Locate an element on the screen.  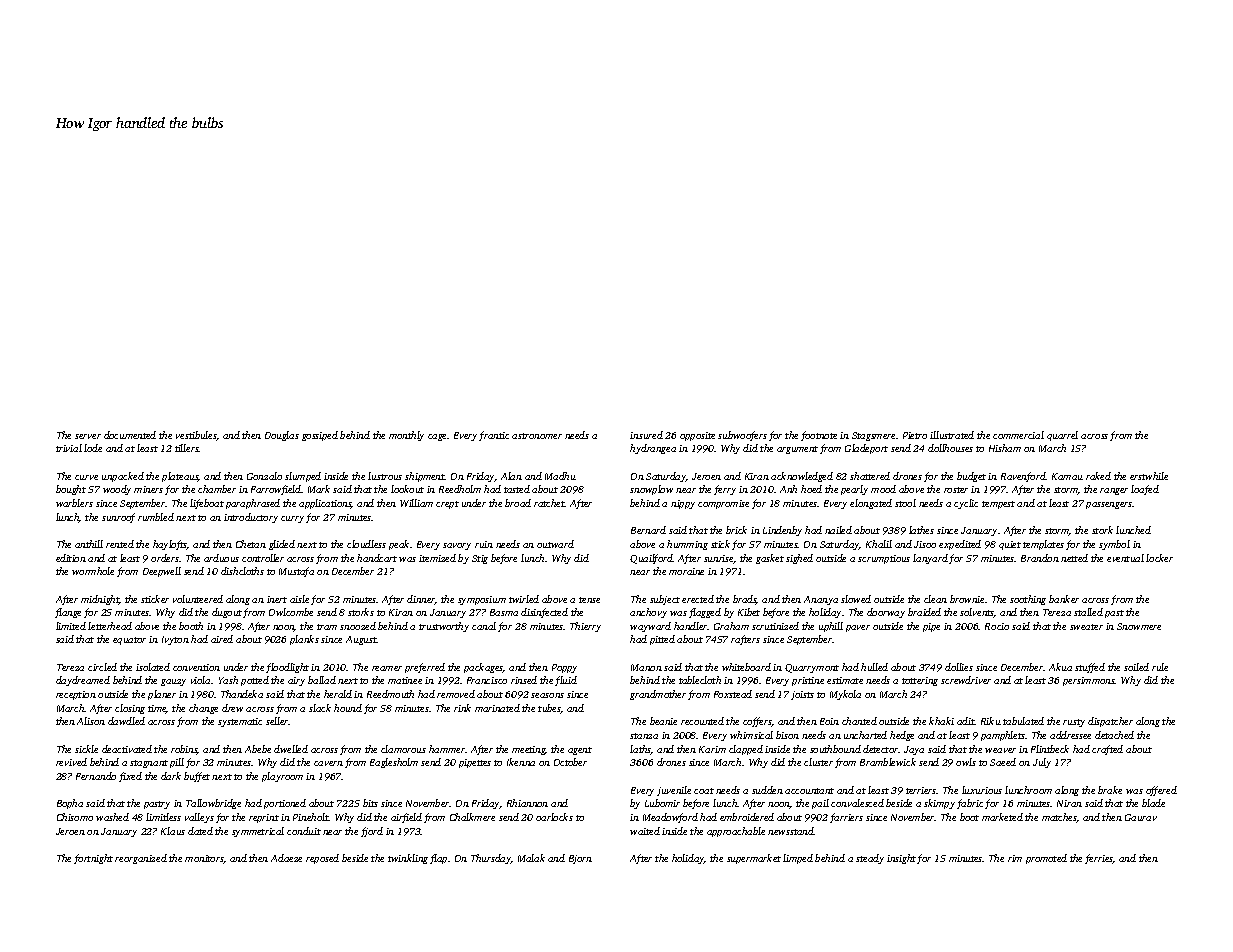
Pietro is located at coordinates (915, 435).
